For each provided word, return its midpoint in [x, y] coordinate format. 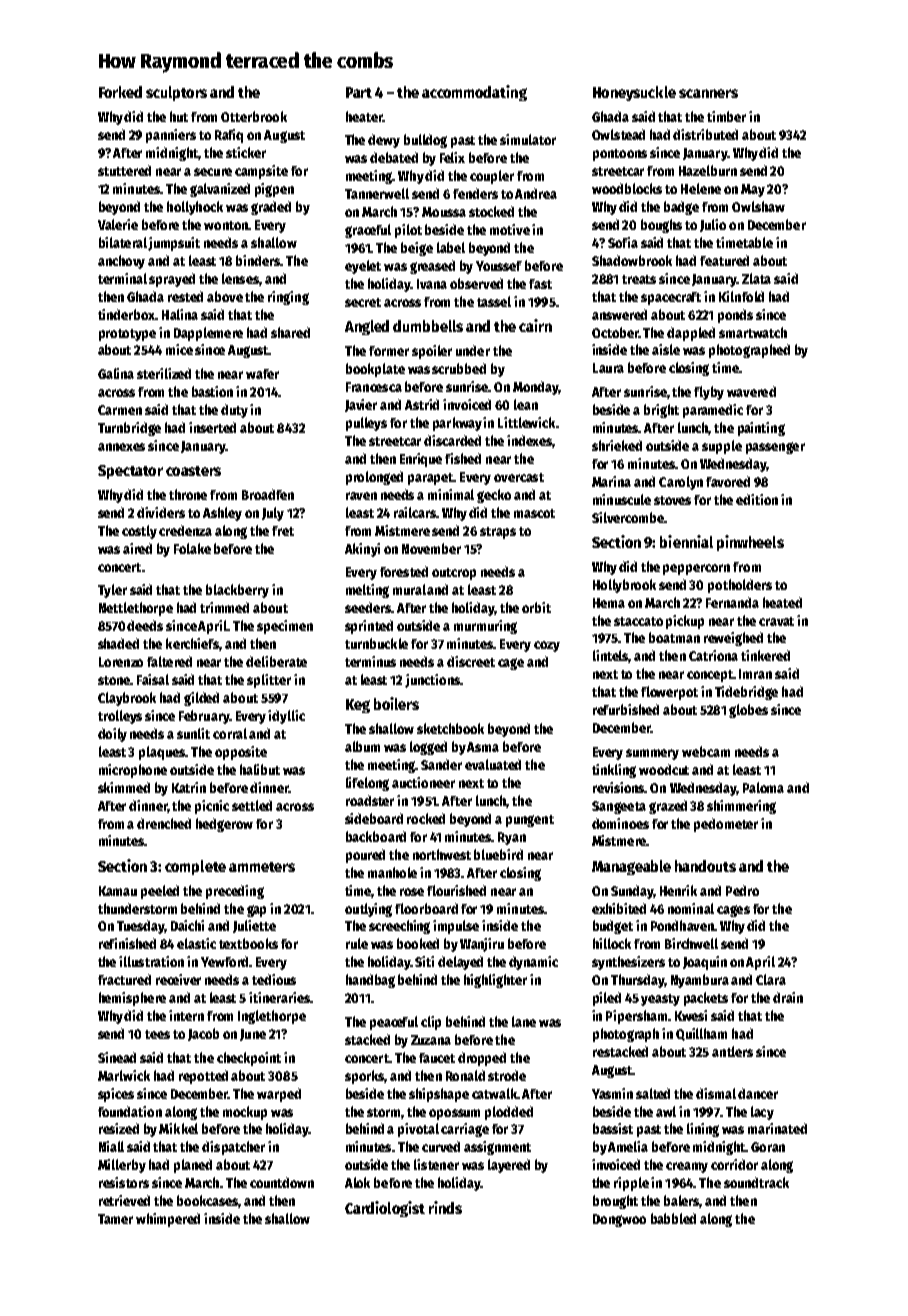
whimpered [168, 1220]
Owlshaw [758, 206]
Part [359, 92]
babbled [673, 1218]
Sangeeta [619, 807]
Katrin [189, 787]
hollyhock [195, 208]
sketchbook [450, 728]
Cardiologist [385, 1209]
